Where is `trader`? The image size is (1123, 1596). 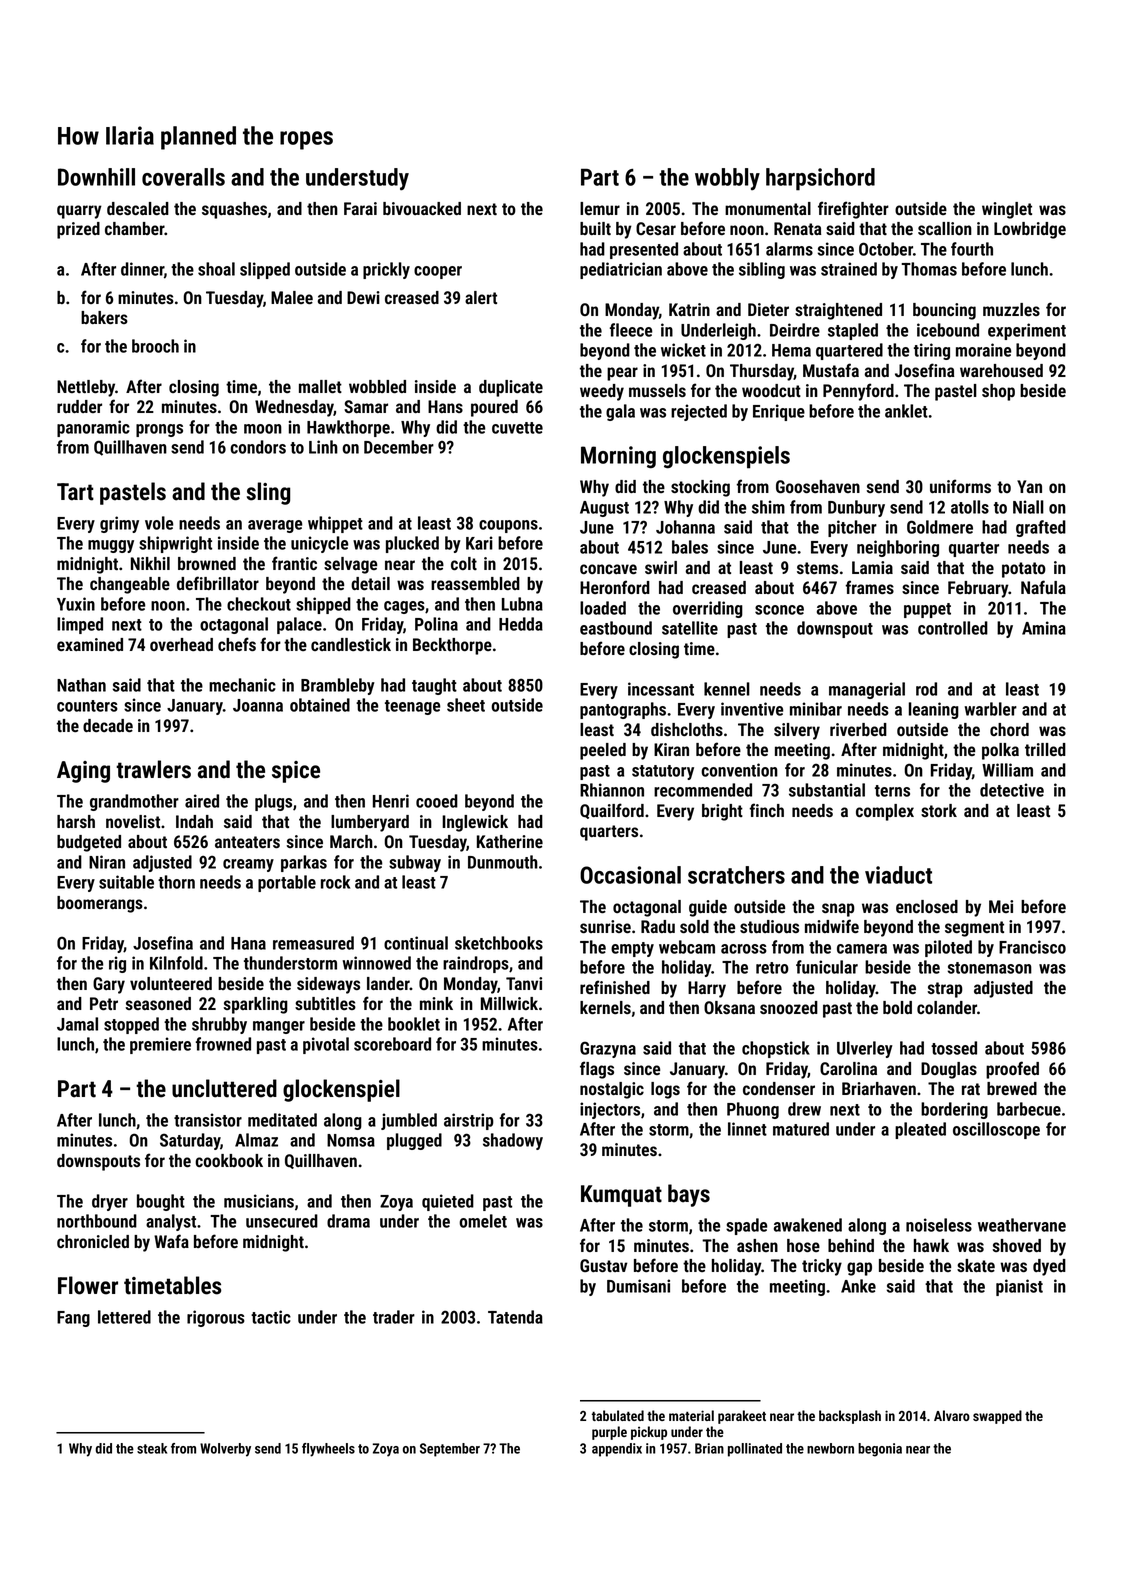
trader is located at coordinates (394, 1317).
